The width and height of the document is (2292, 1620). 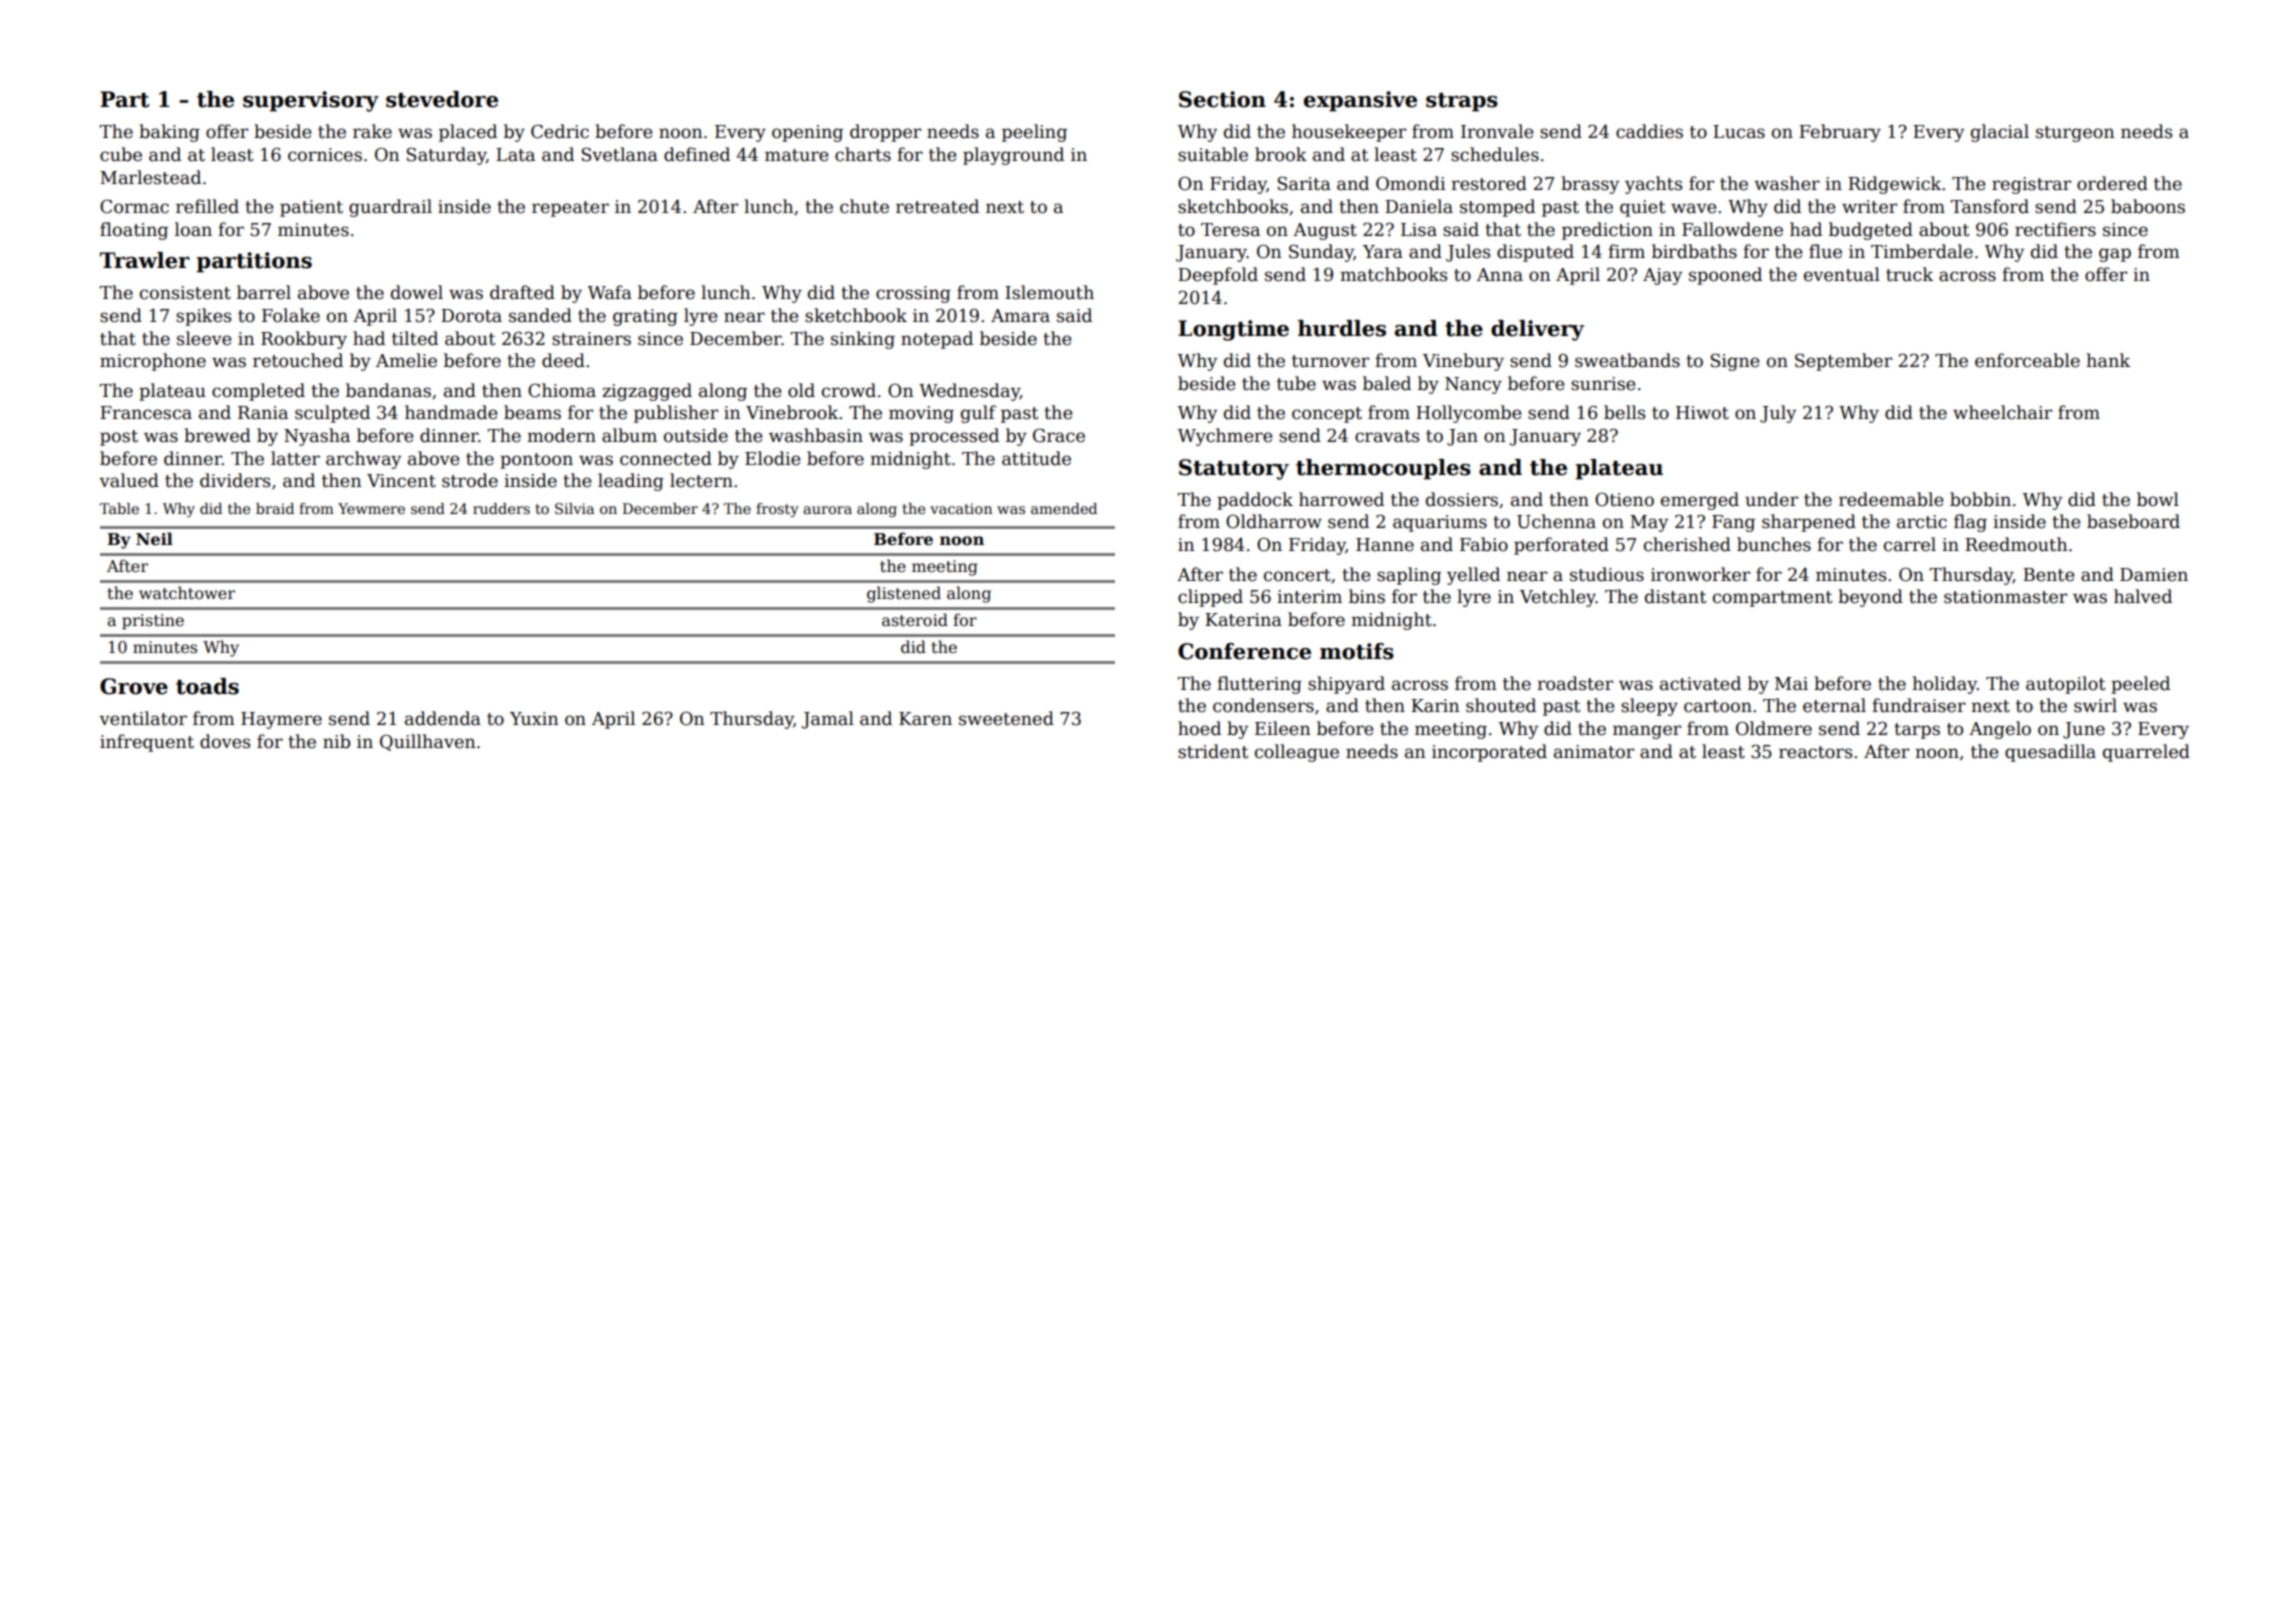 I want to click on sleeve, so click(x=204, y=338).
